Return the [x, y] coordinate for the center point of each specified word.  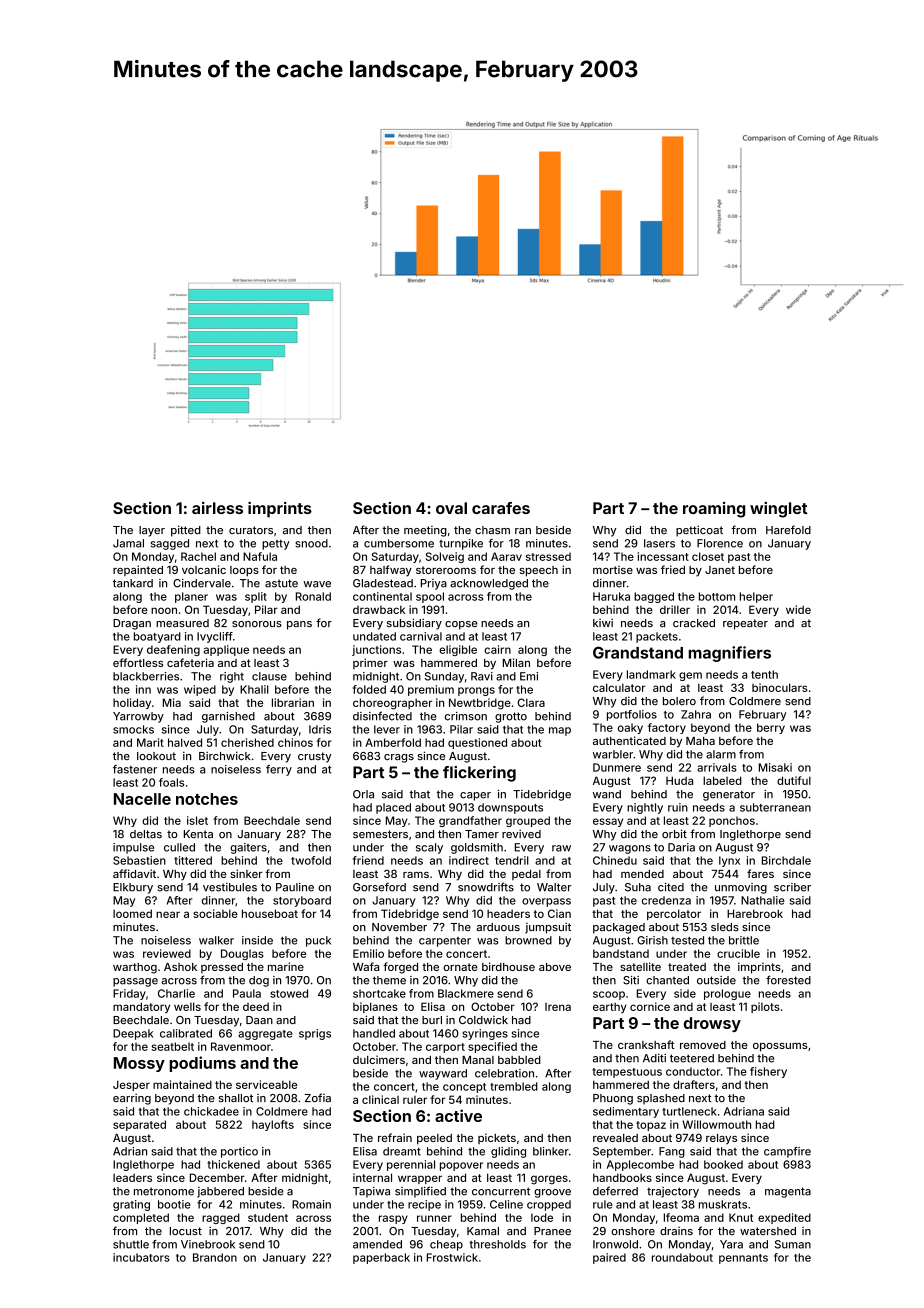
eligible [458, 650]
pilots [765, 1007]
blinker [551, 1151]
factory [667, 728]
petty [275, 545]
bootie [174, 1204]
